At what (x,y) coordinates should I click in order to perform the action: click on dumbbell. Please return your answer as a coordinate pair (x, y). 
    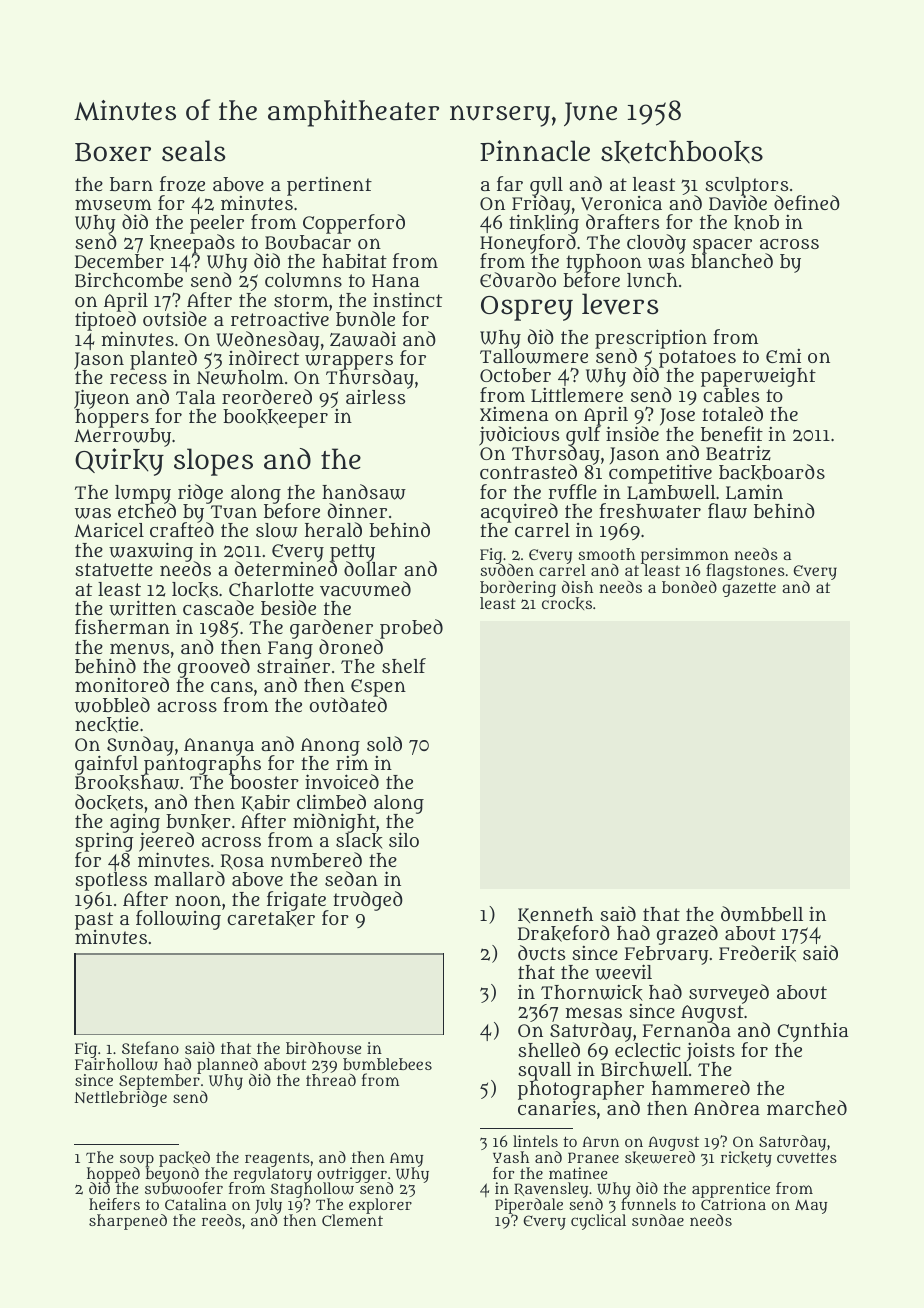
    Looking at the image, I should click on (762, 914).
